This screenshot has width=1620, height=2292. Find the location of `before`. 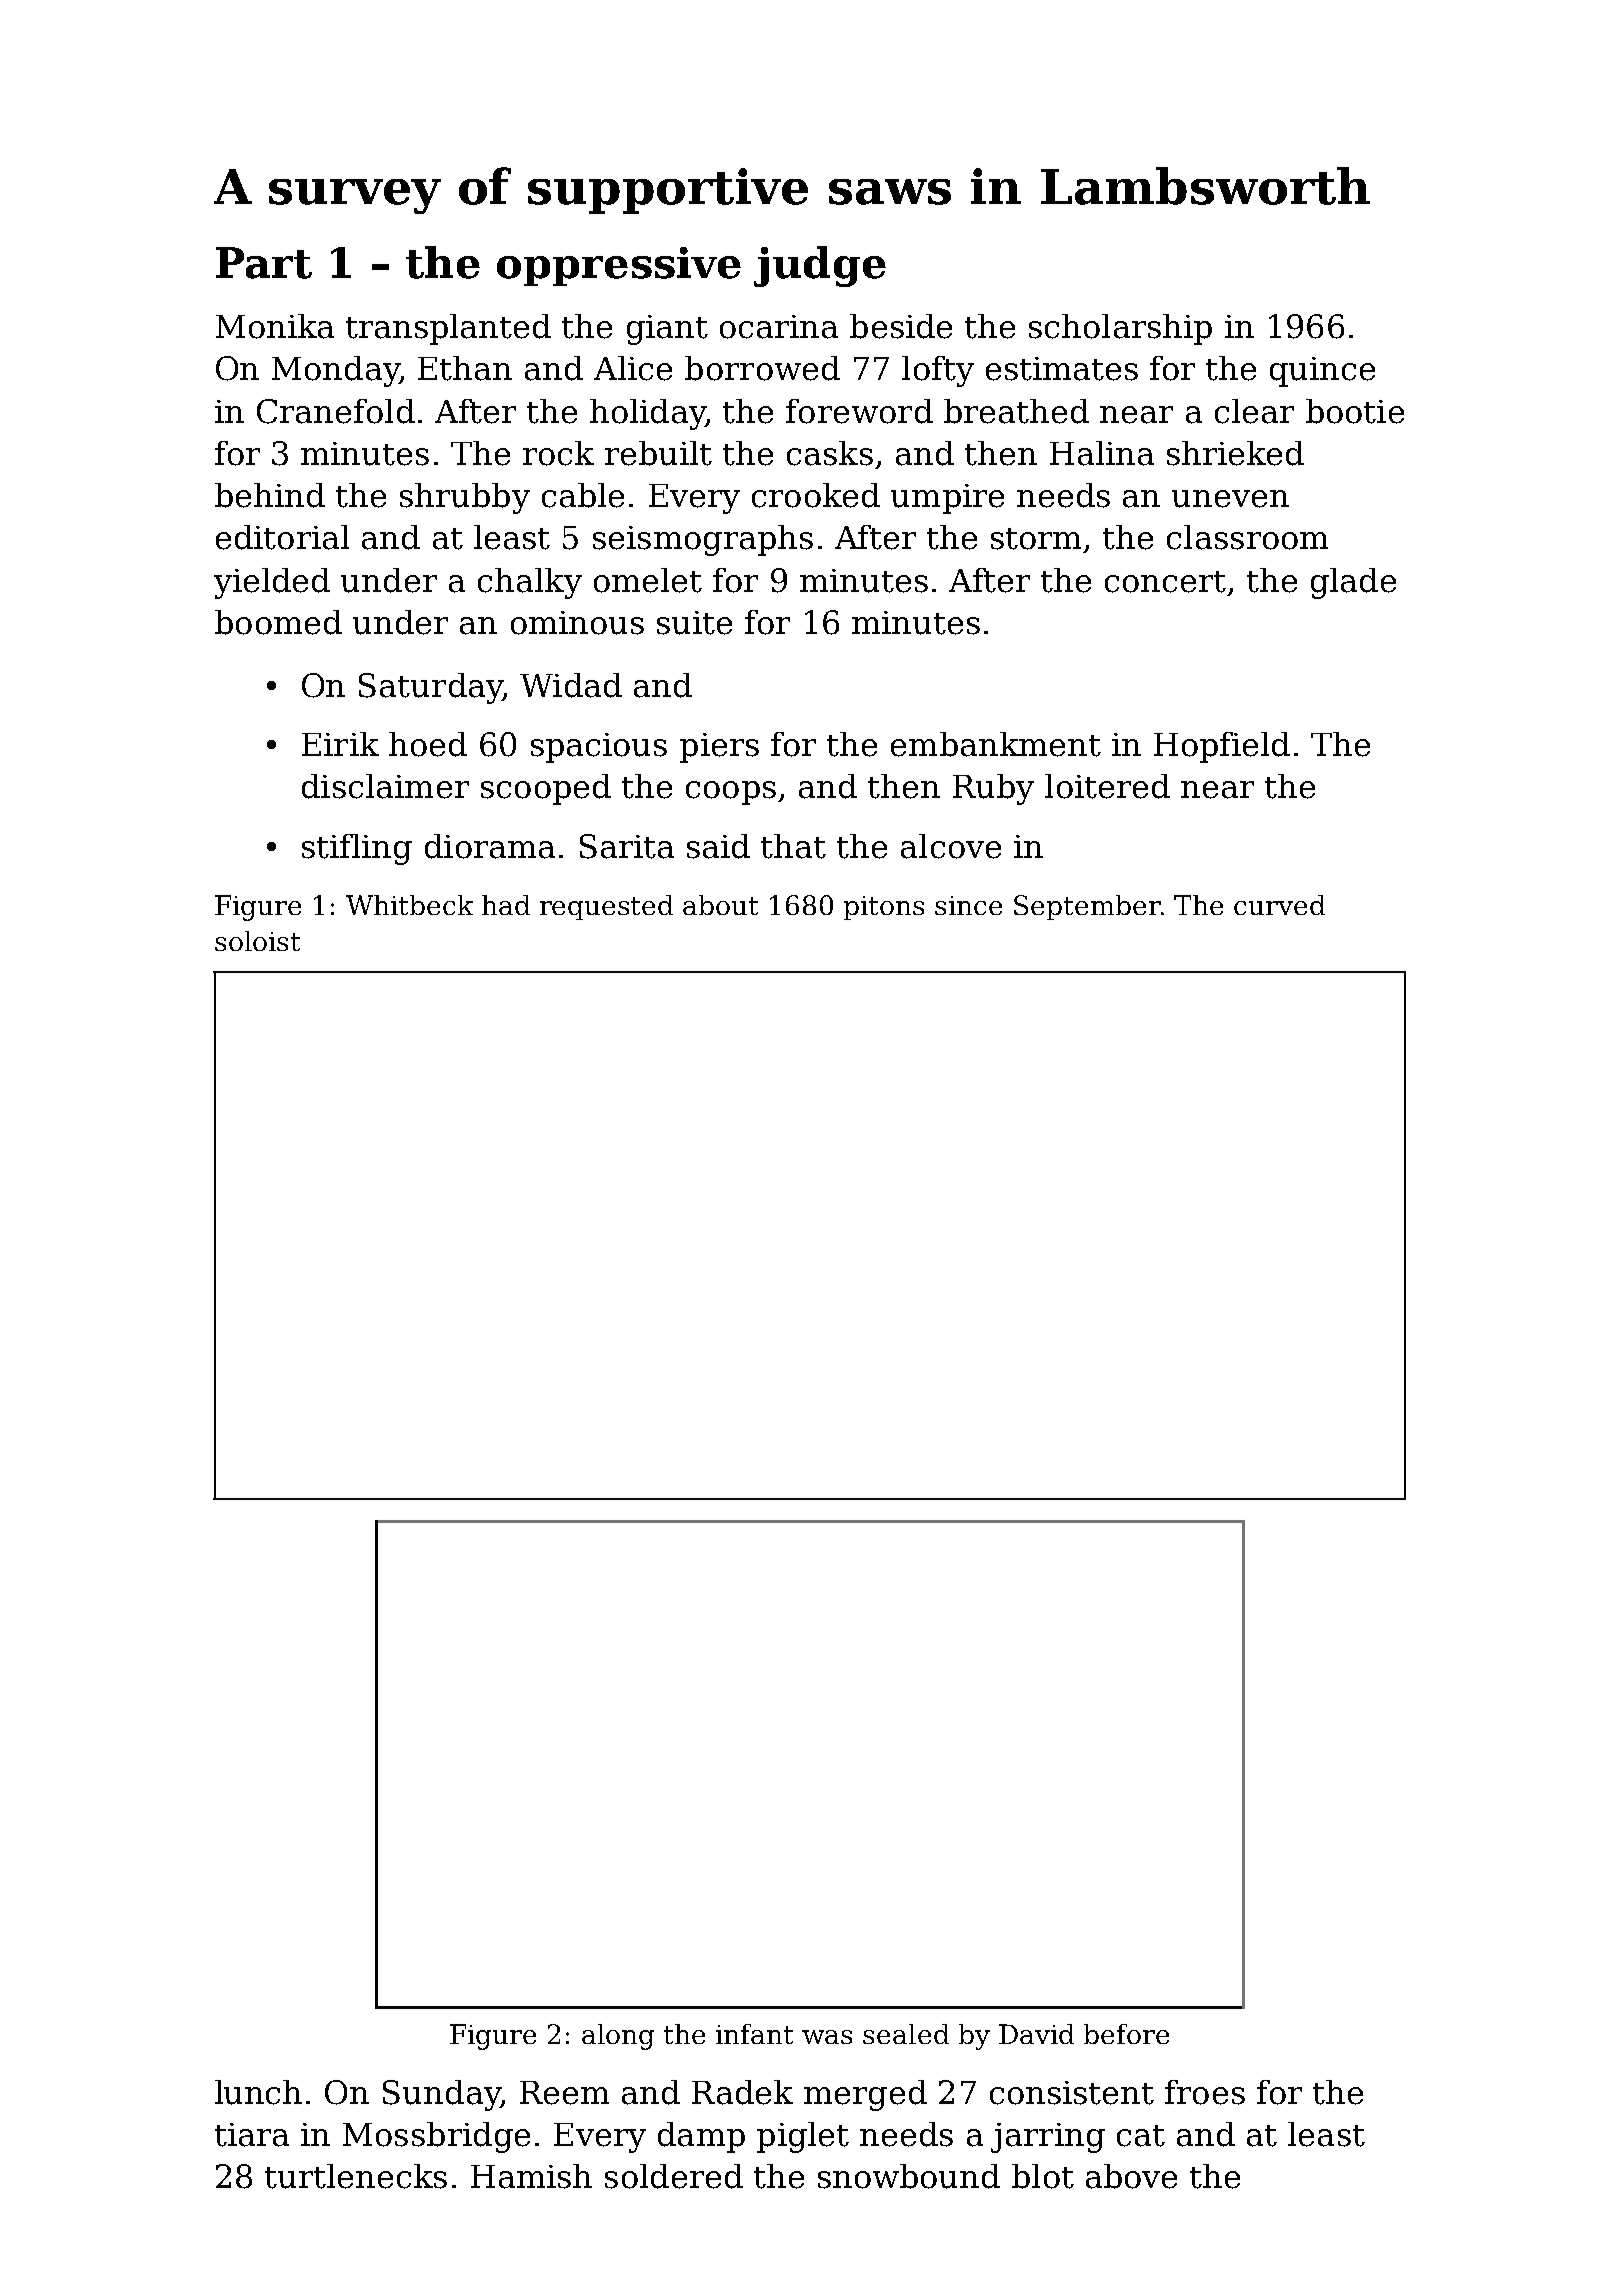

before is located at coordinates (1126, 2034).
